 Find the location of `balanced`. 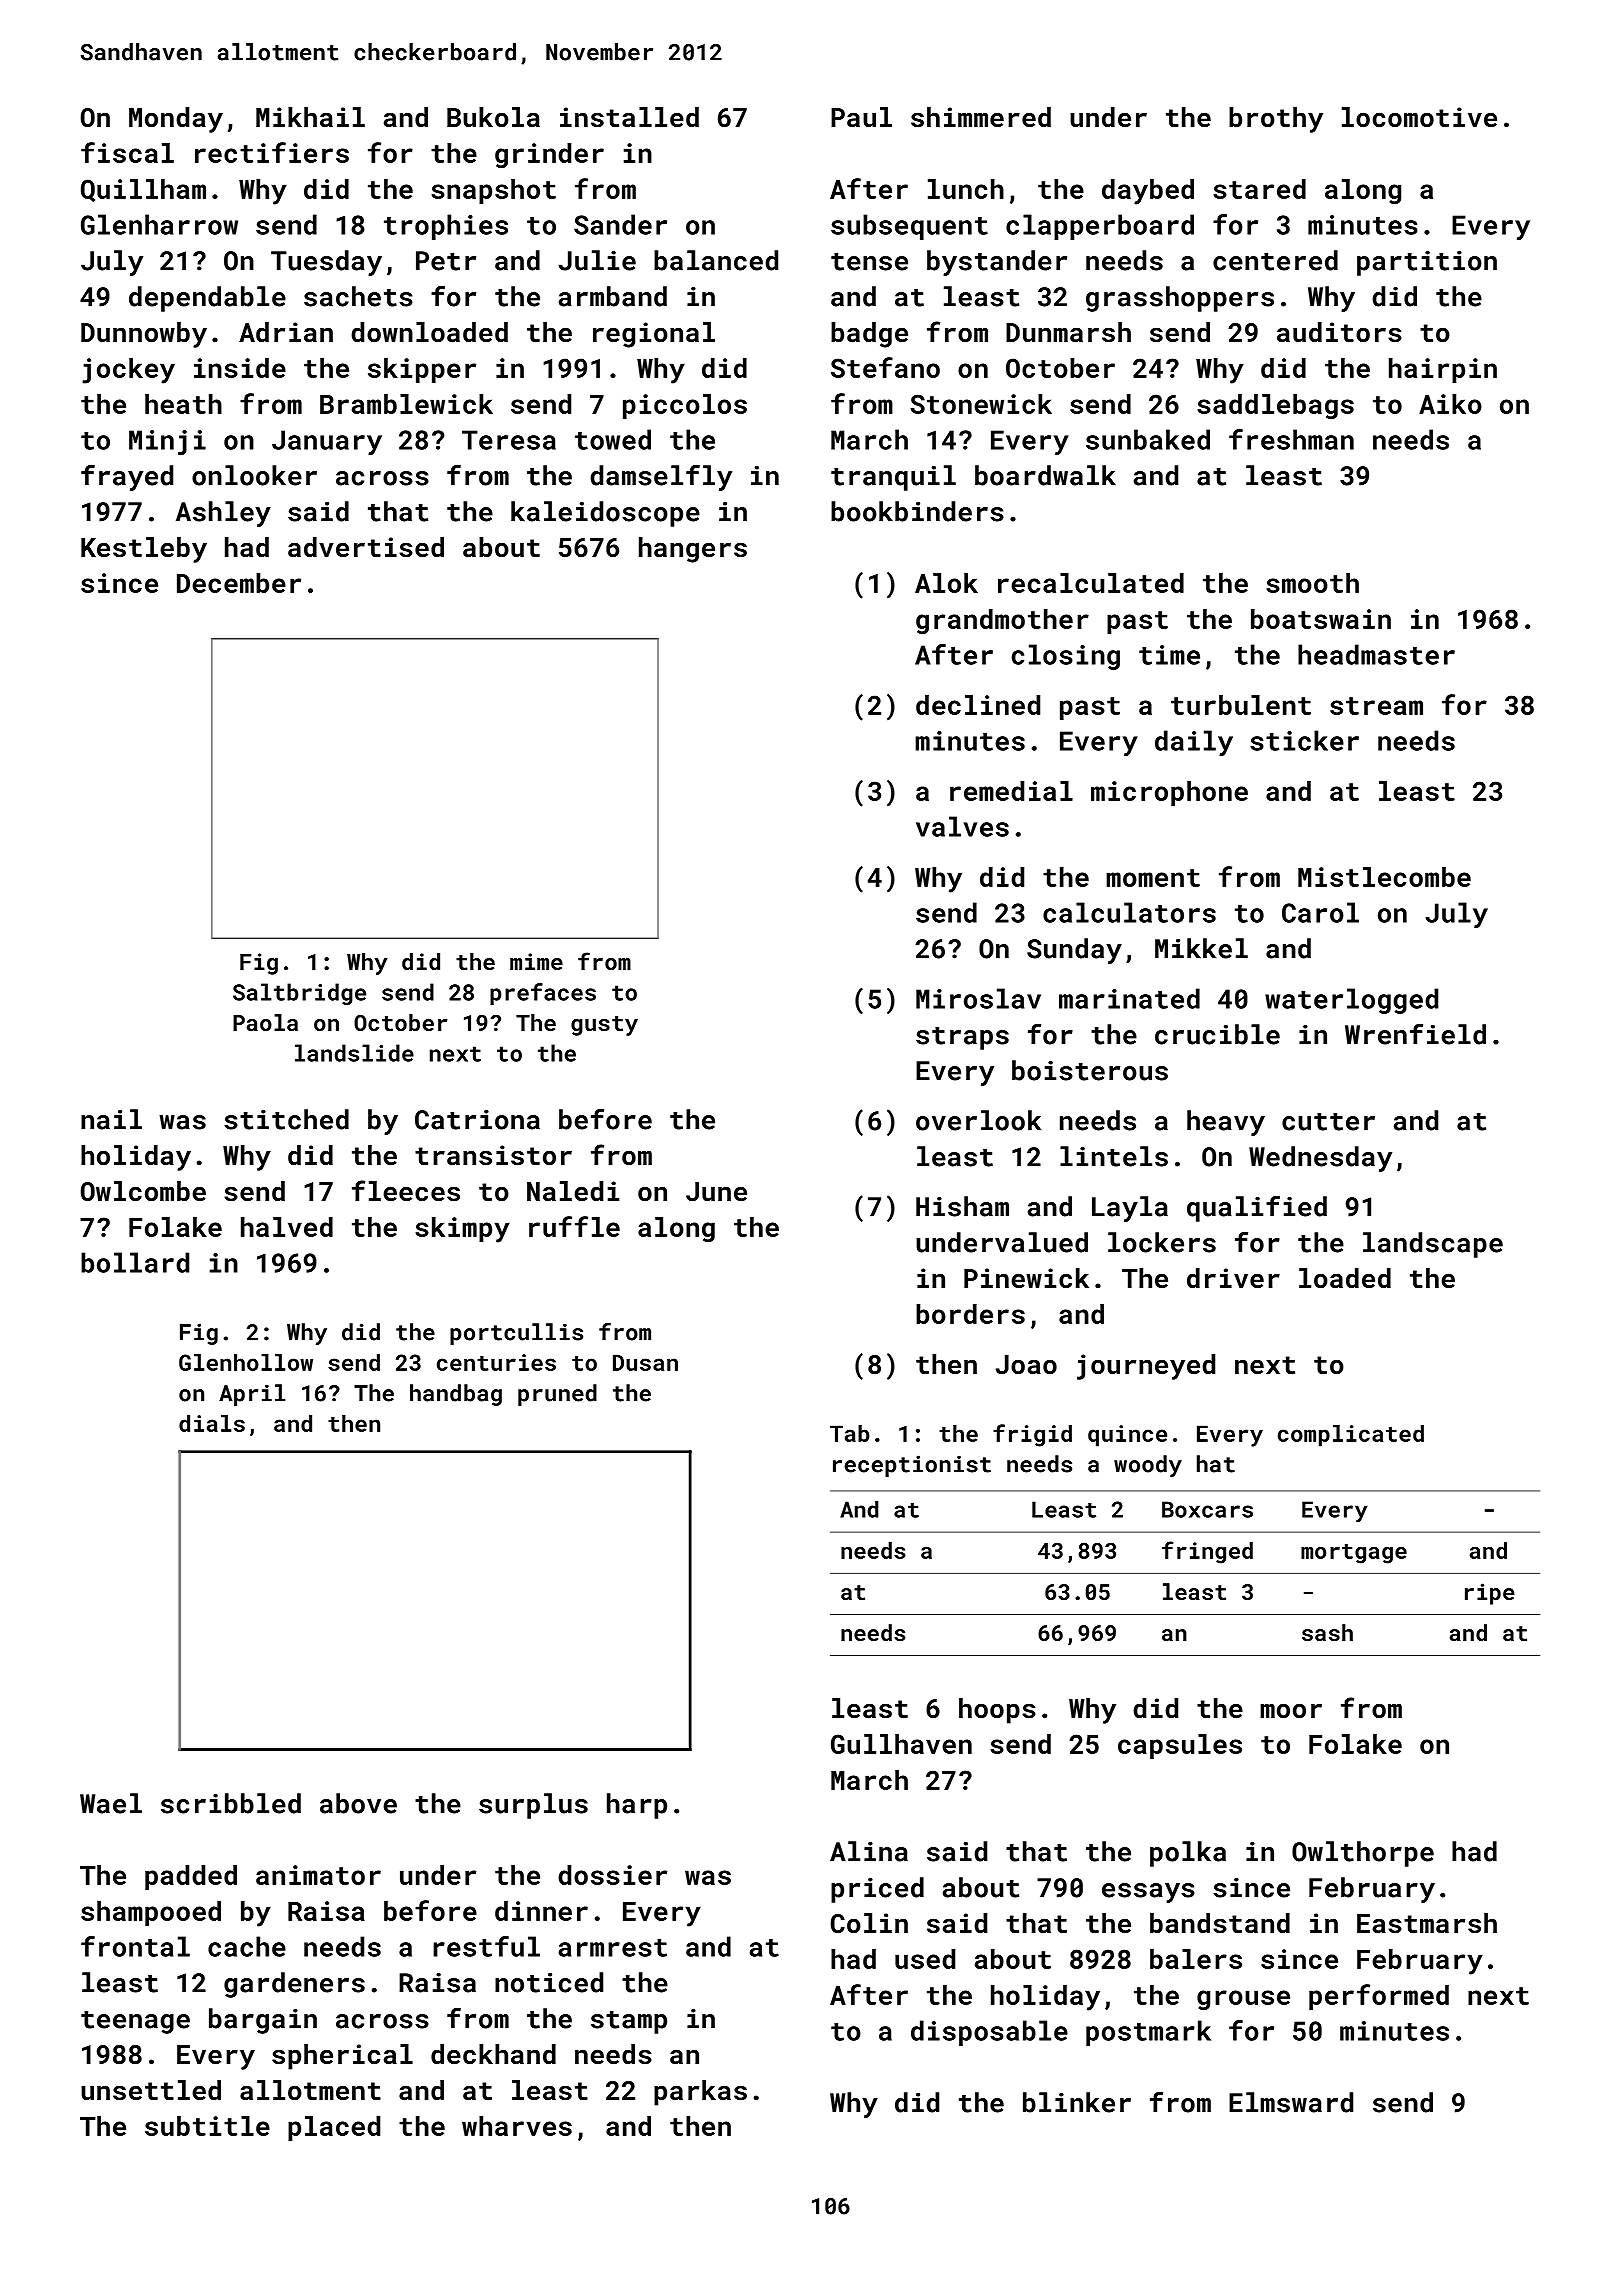

balanced is located at coordinates (716, 260).
